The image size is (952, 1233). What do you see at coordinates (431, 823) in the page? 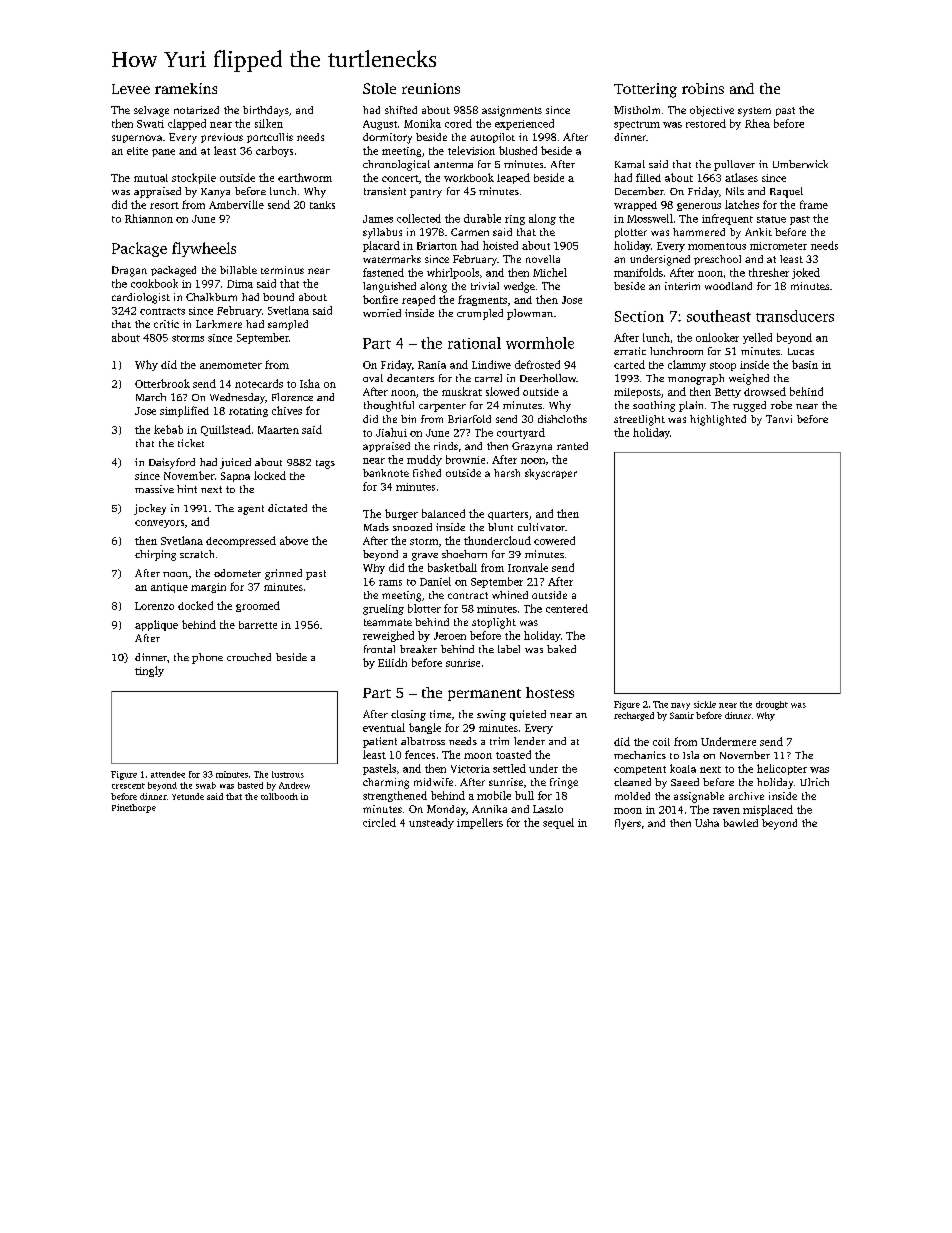
I see `unsteady` at bounding box center [431, 823].
